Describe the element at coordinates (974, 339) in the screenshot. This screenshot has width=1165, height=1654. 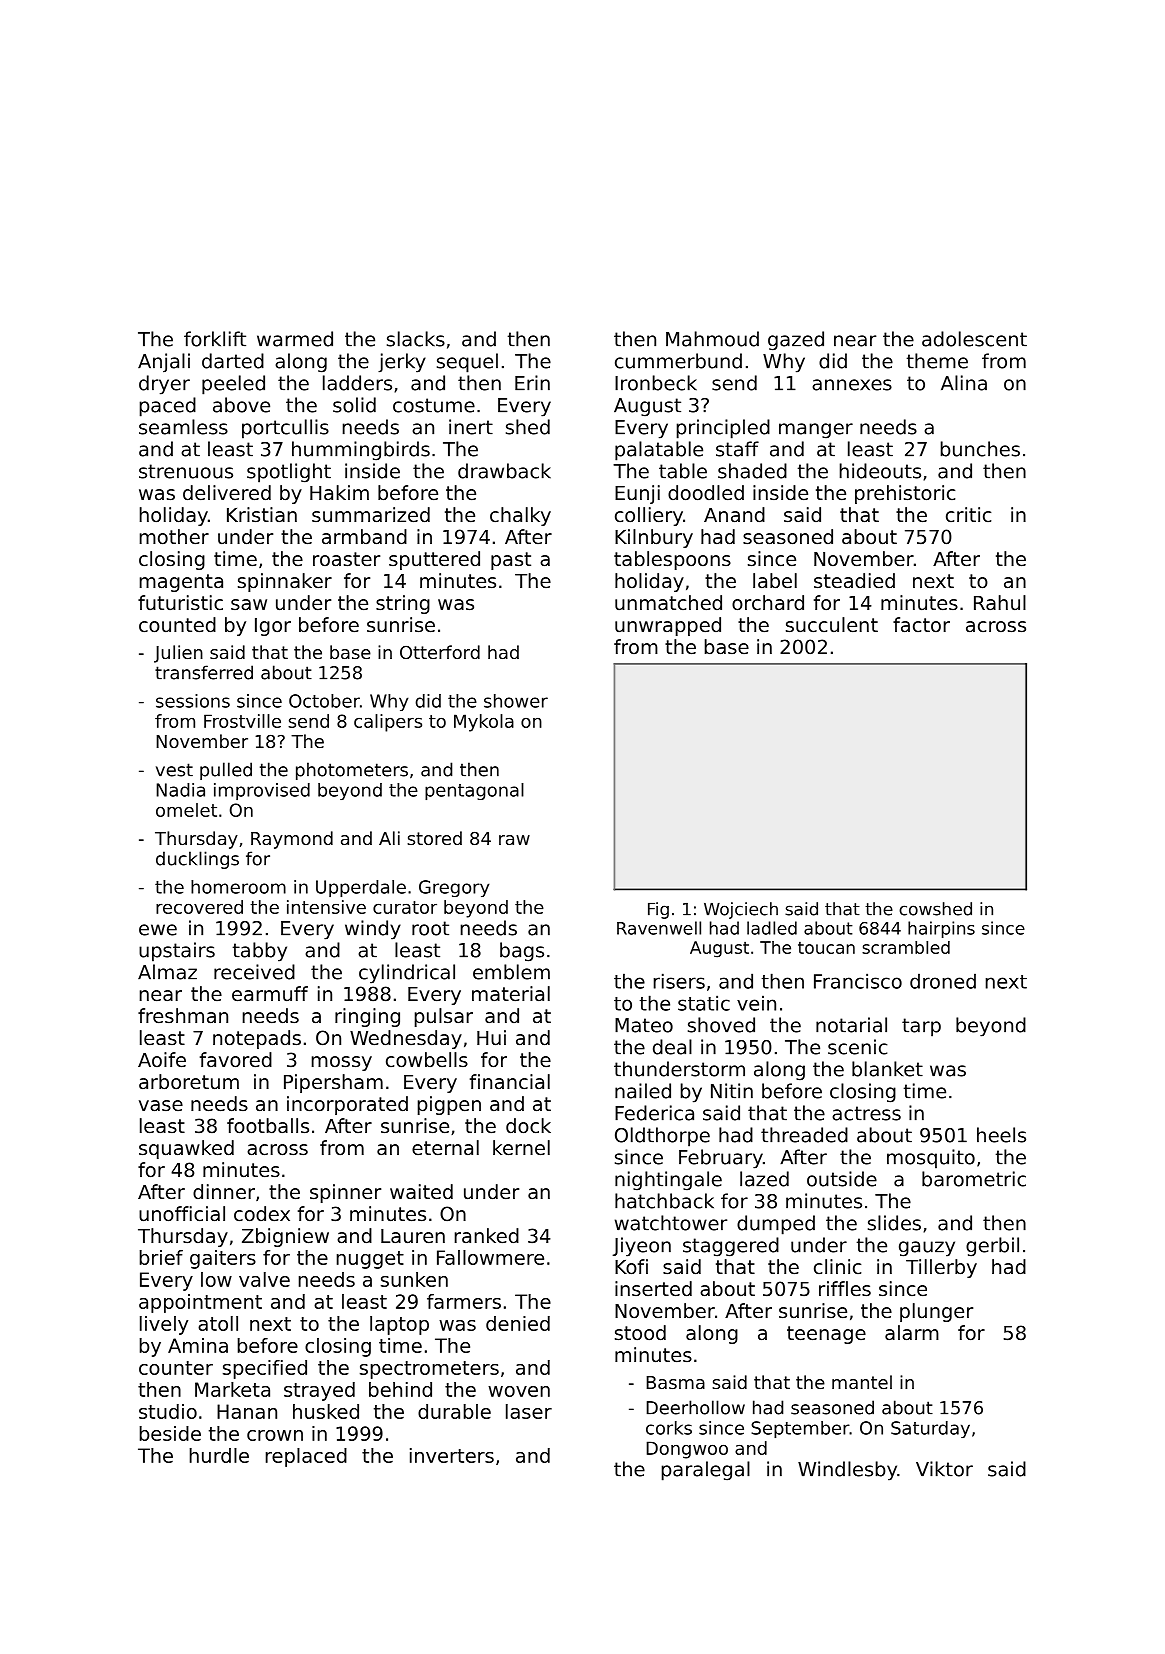
I see `adolescent` at that location.
